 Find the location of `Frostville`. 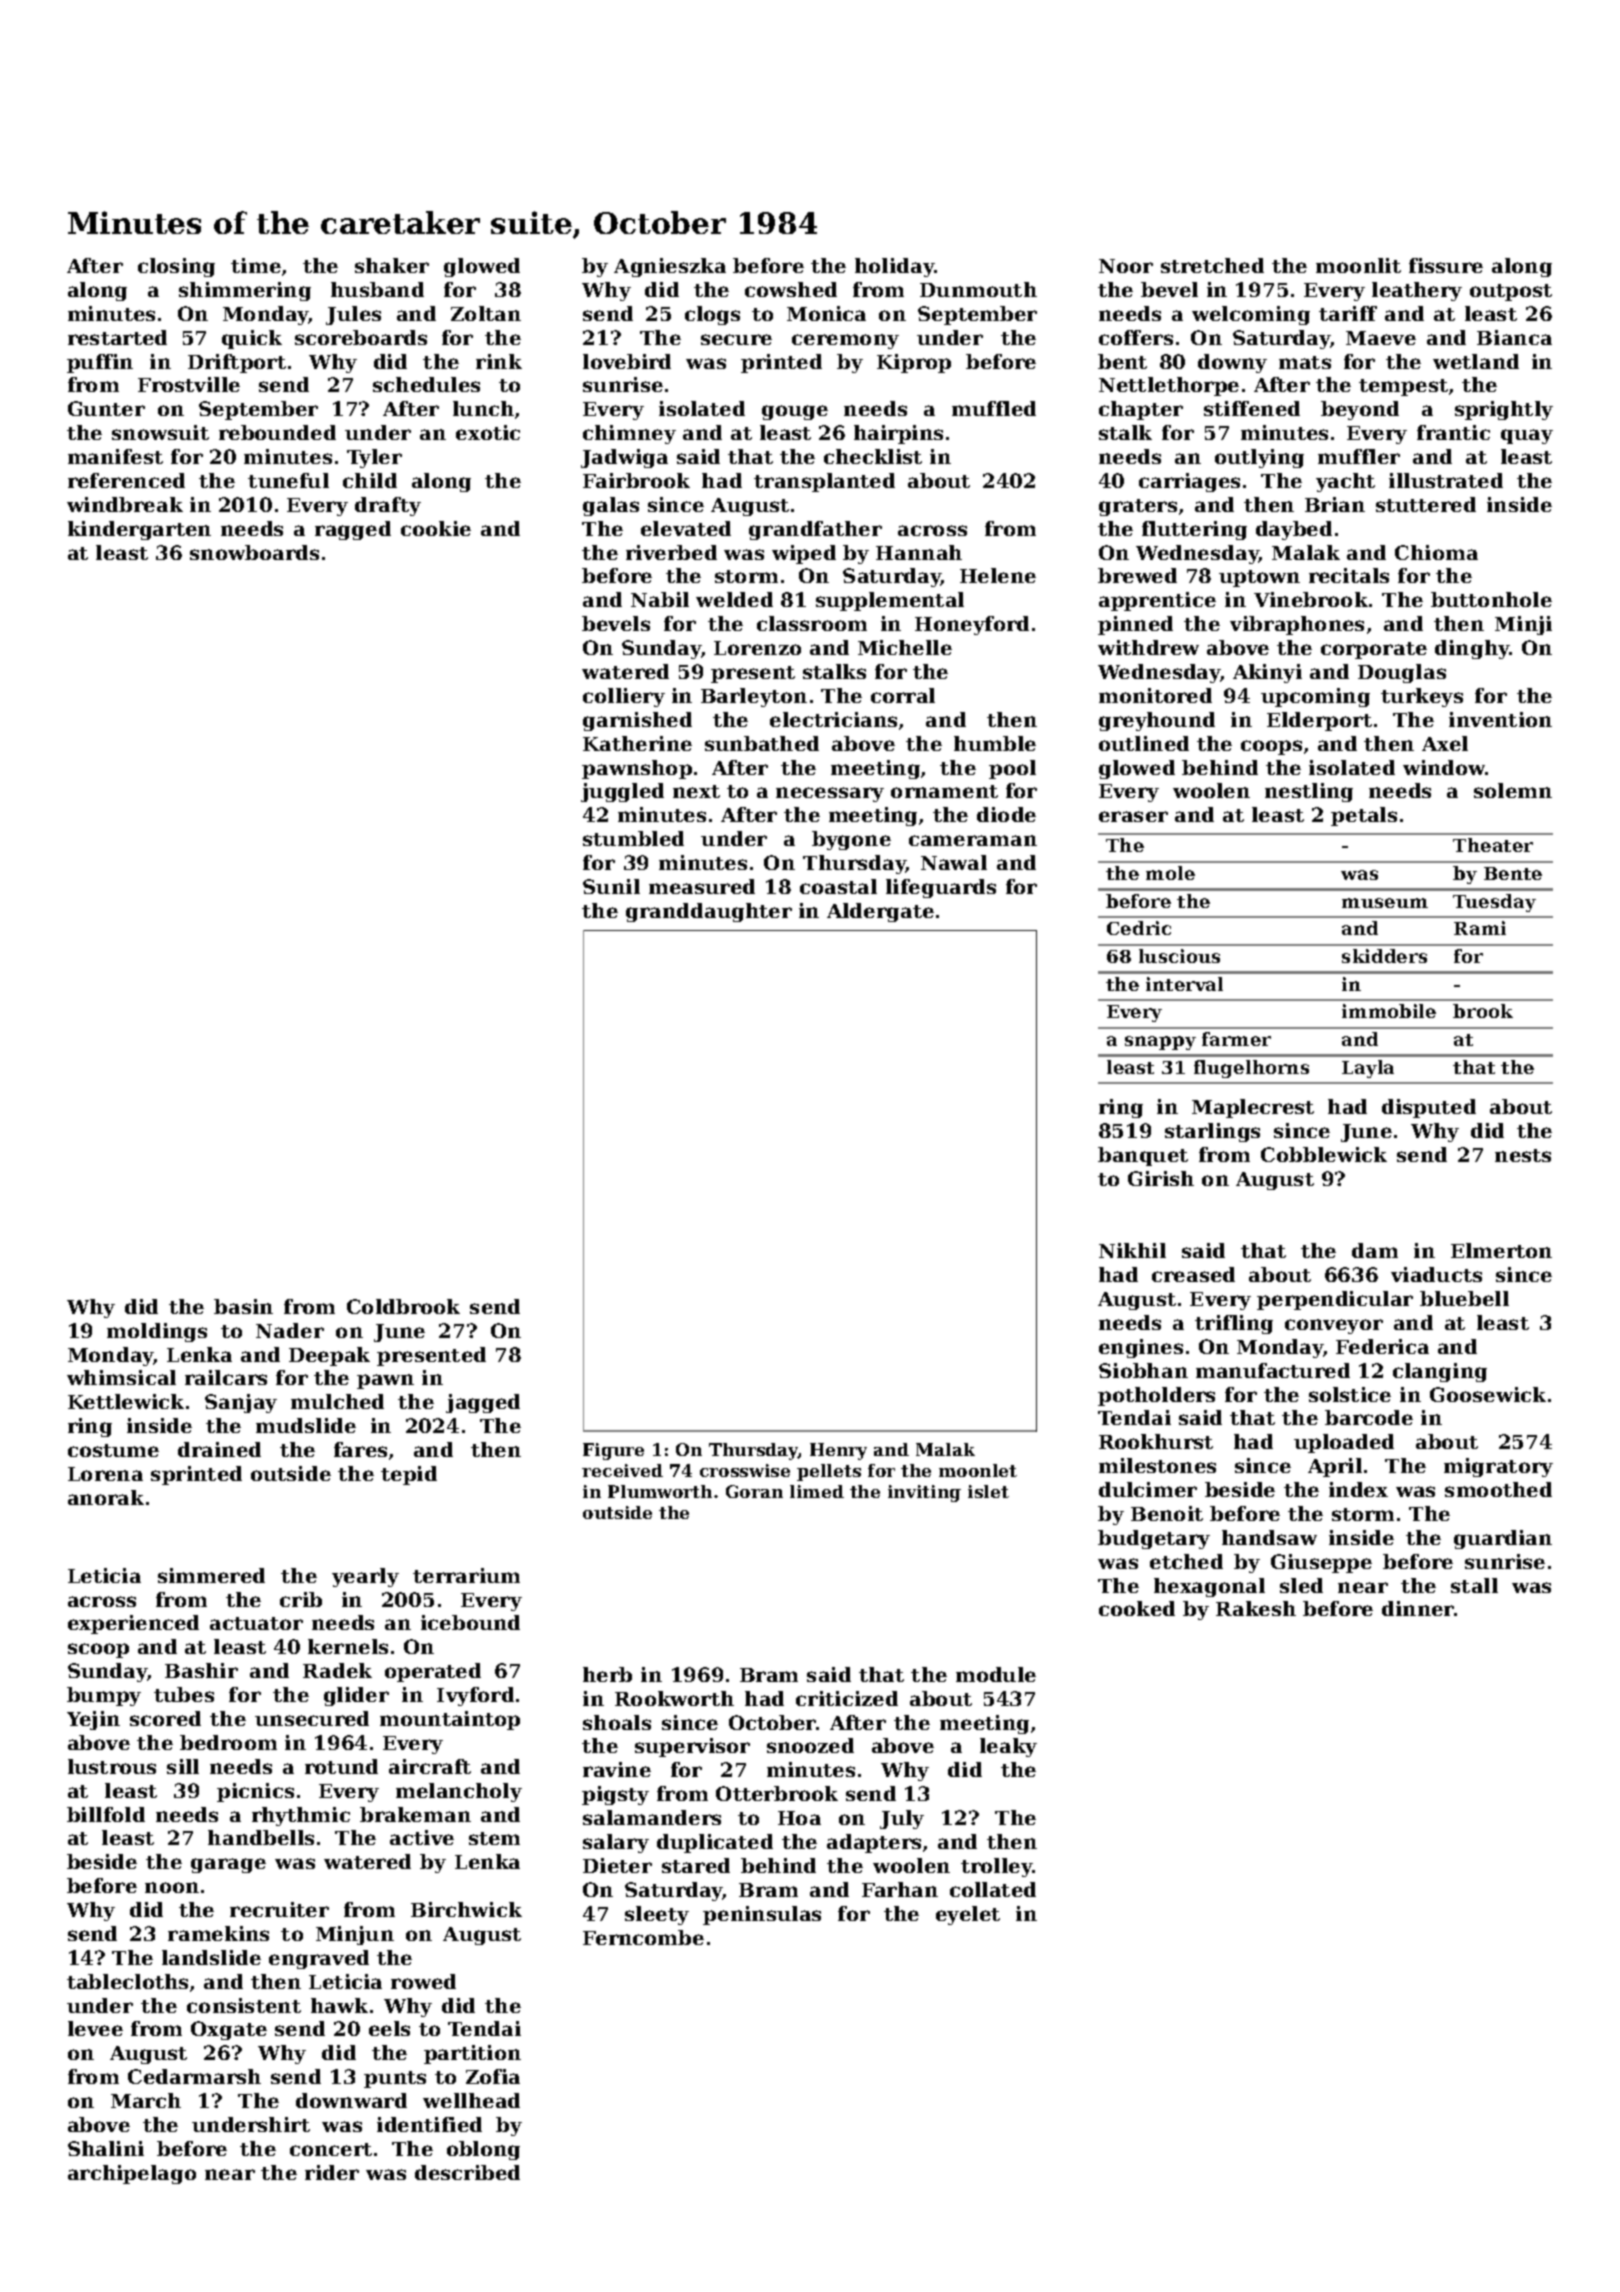

Frostville is located at coordinates (189, 384).
